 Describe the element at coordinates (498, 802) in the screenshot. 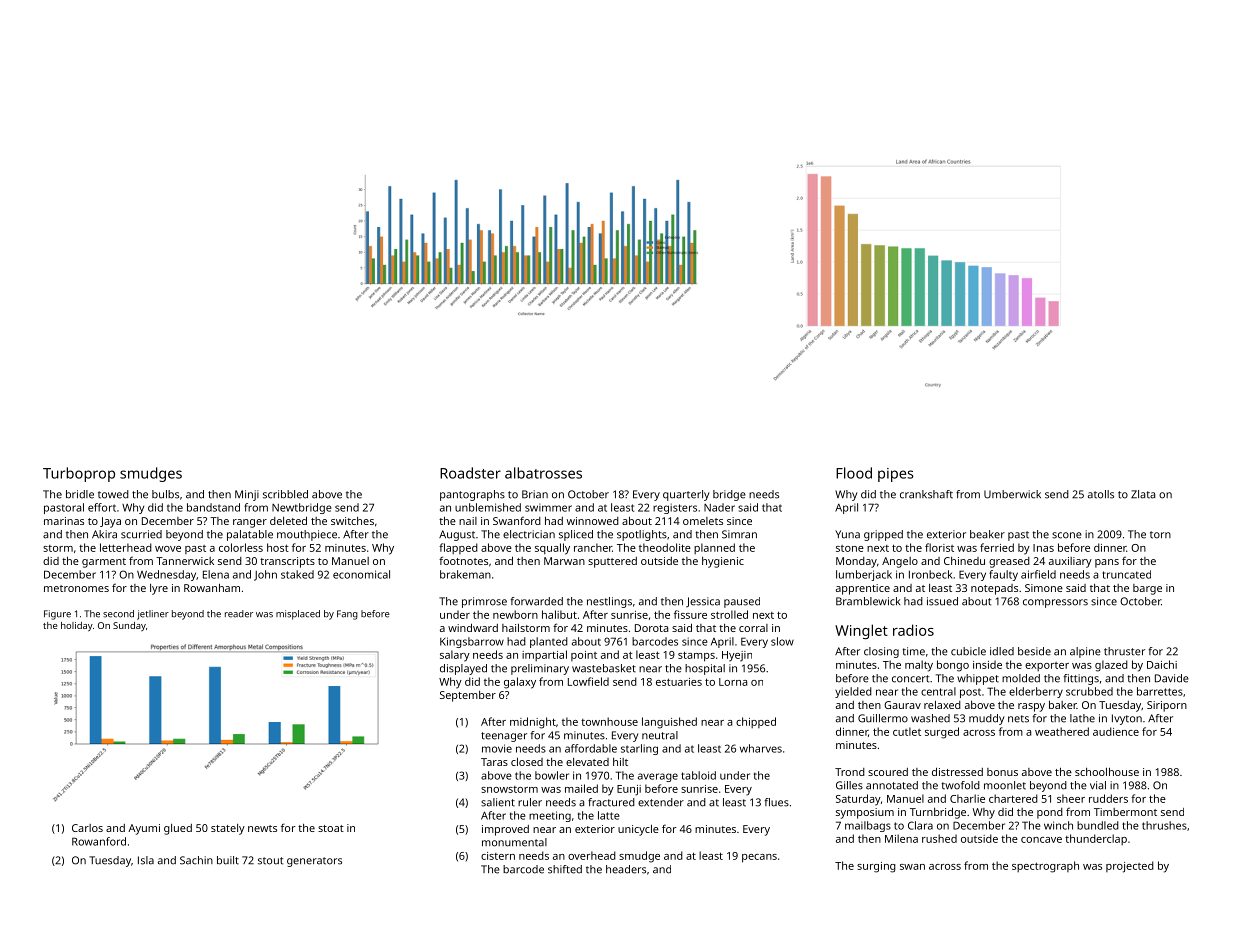

I see `salient` at that location.
